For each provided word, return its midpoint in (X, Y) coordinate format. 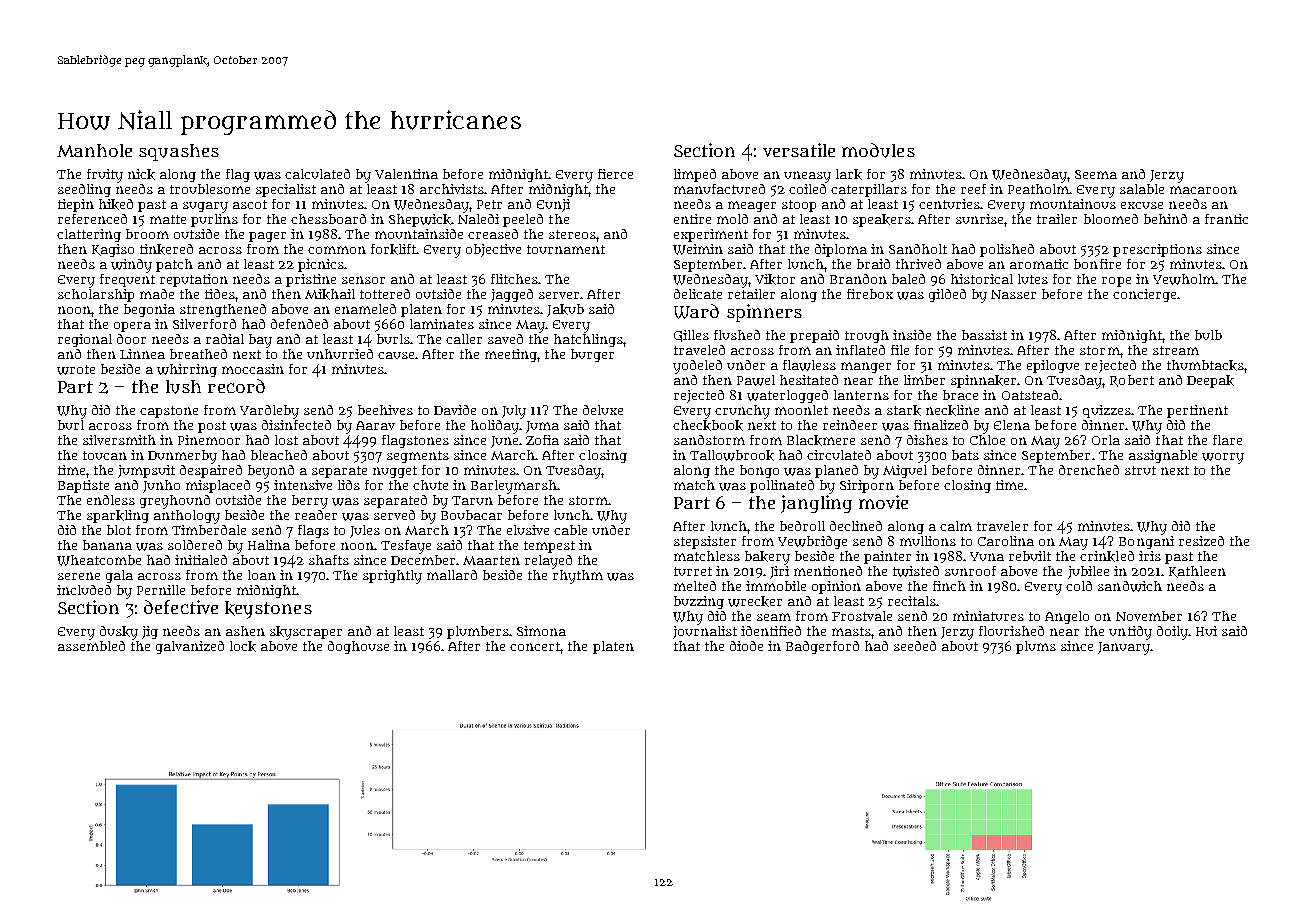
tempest (549, 547)
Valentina (406, 174)
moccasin (253, 369)
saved (505, 339)
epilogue (1053, 366)
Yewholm (1184, 279)
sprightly (392, 577)
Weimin (698, 249)
